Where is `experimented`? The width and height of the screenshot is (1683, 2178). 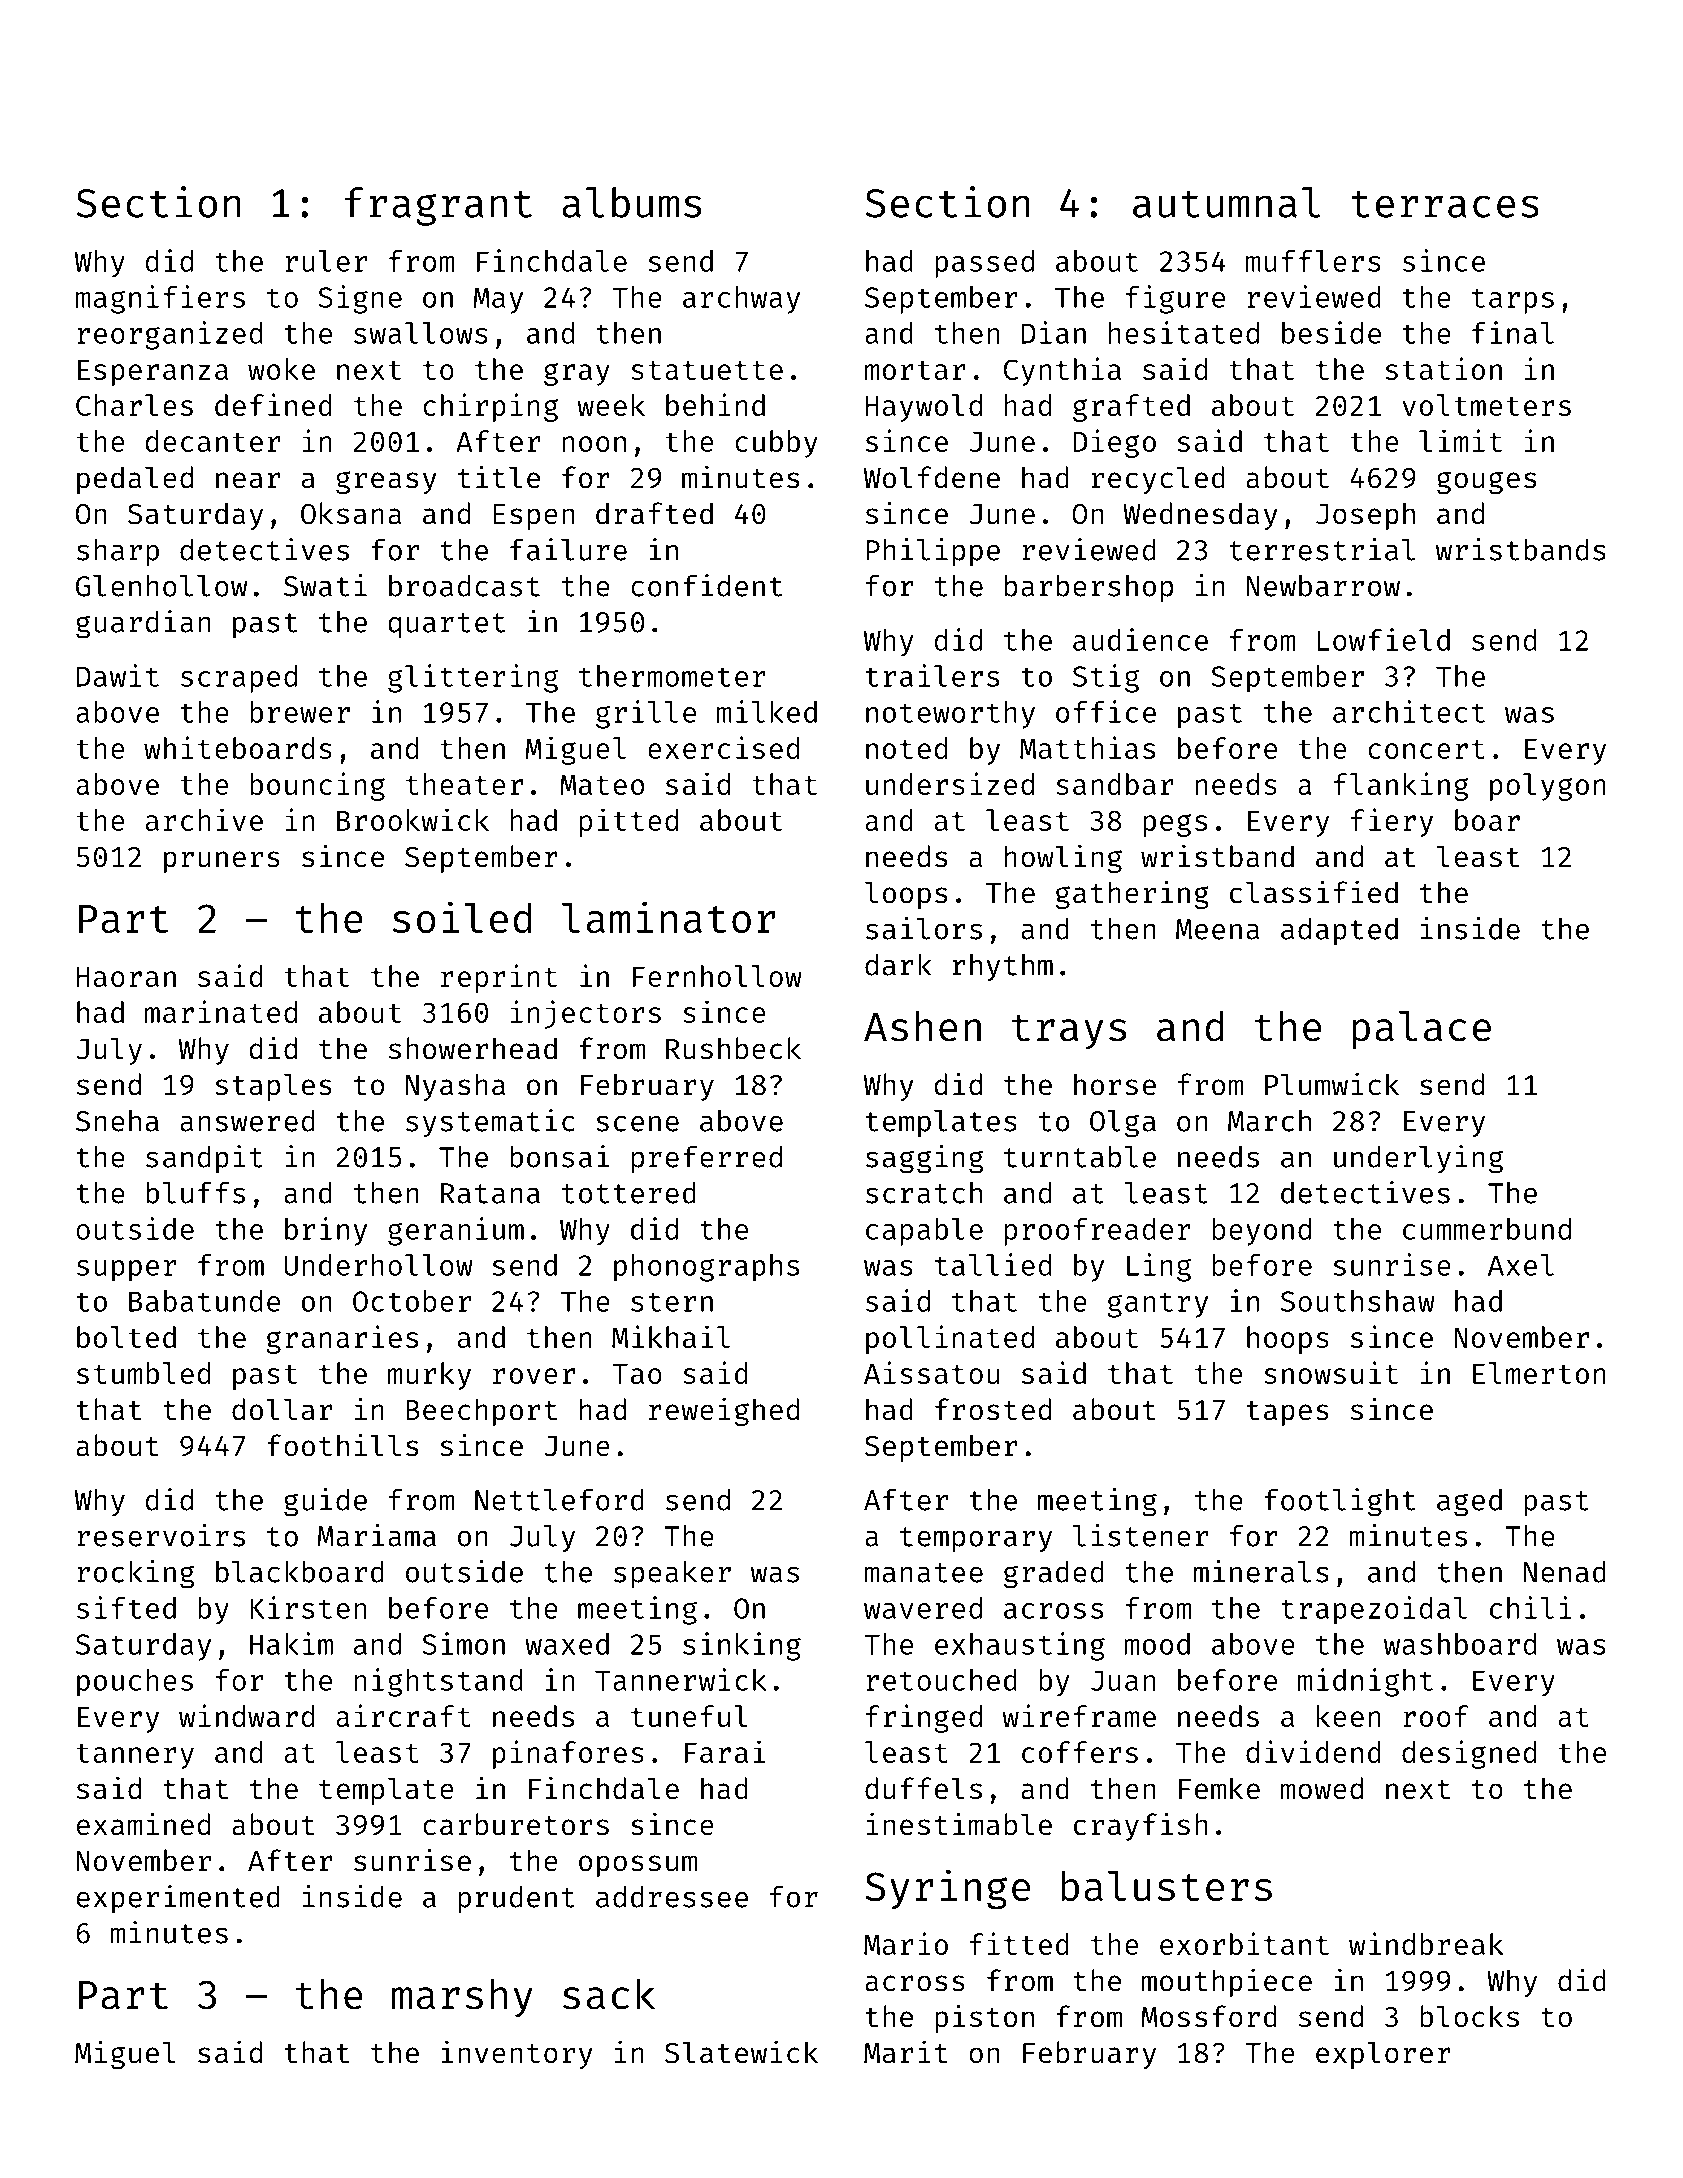
experimented is located at coordinates (178, 1899).
